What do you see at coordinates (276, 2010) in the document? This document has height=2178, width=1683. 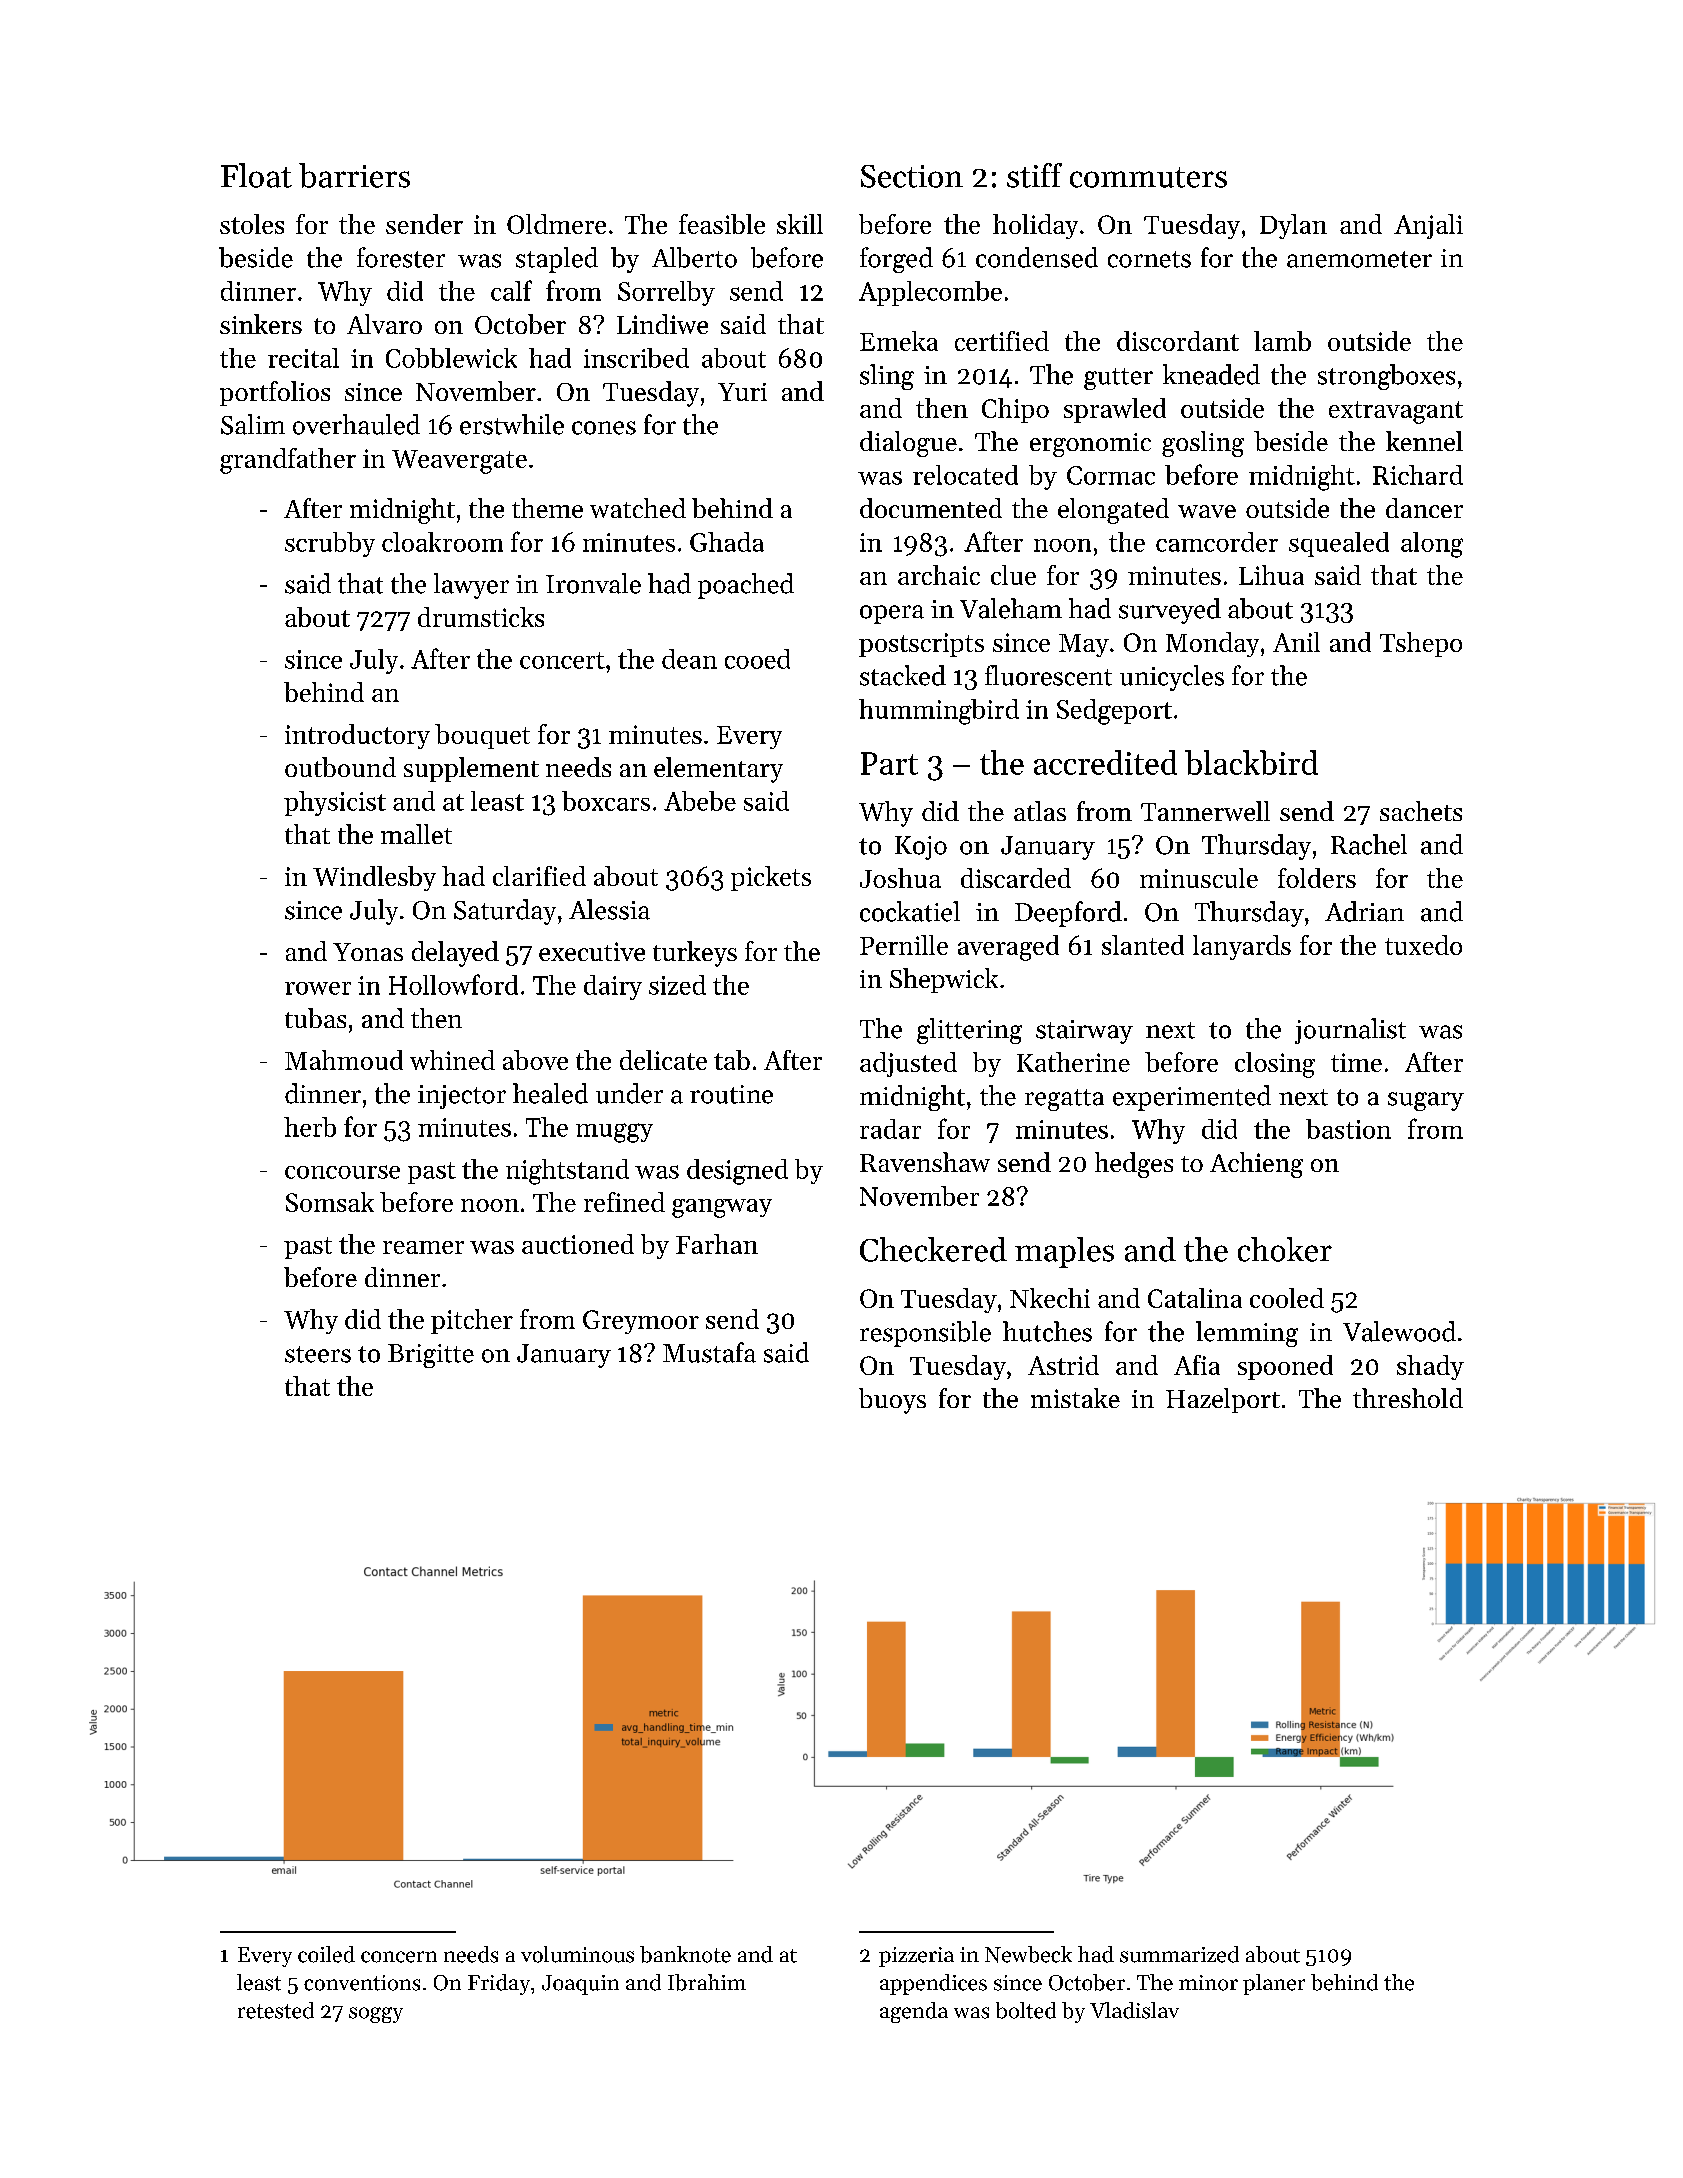 I see `retested` at bounding box center [276, 2010].
